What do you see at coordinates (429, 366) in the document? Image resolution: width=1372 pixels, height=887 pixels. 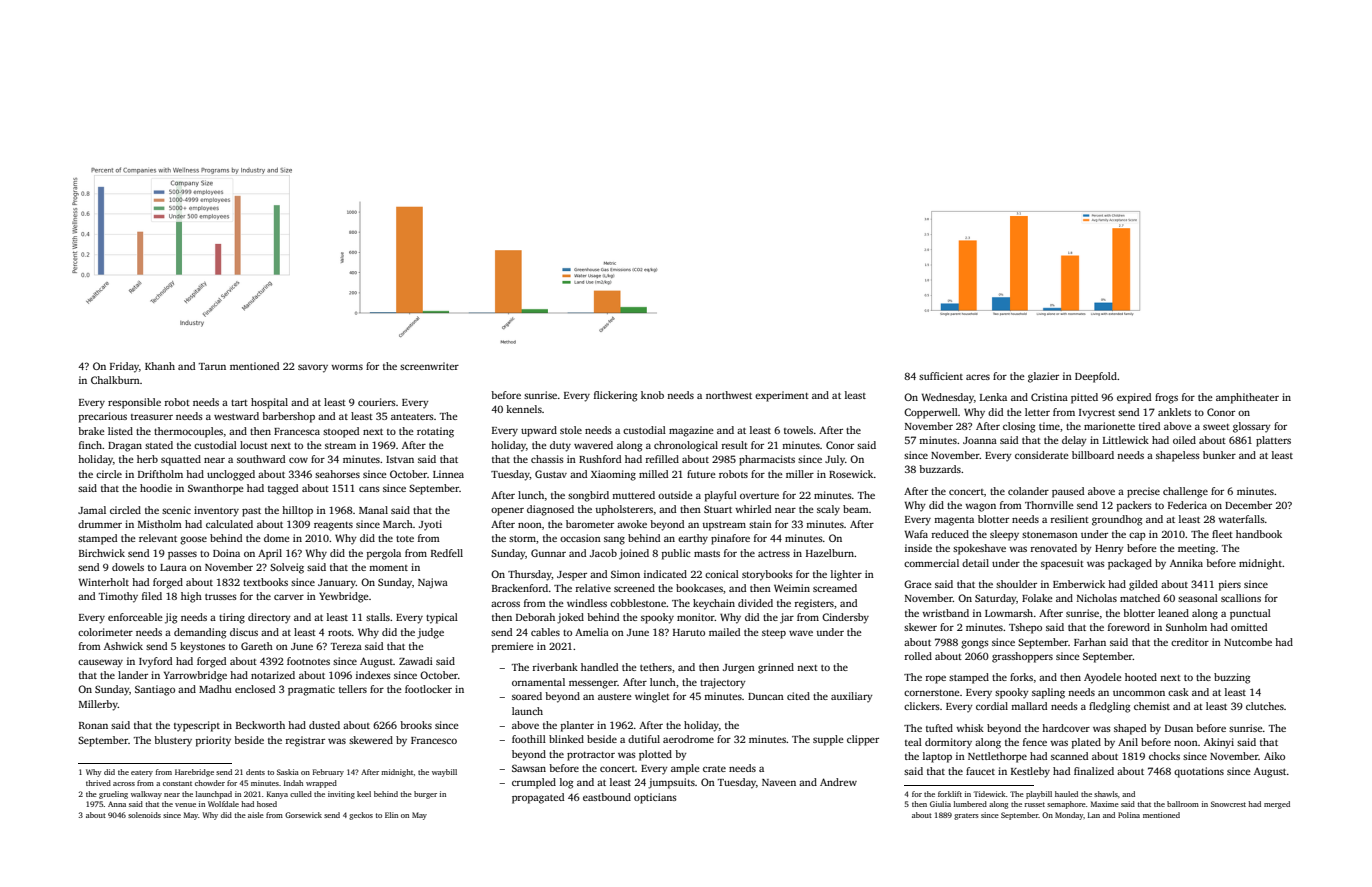 I see `screenwriter` at bounding box center [429, 366].
